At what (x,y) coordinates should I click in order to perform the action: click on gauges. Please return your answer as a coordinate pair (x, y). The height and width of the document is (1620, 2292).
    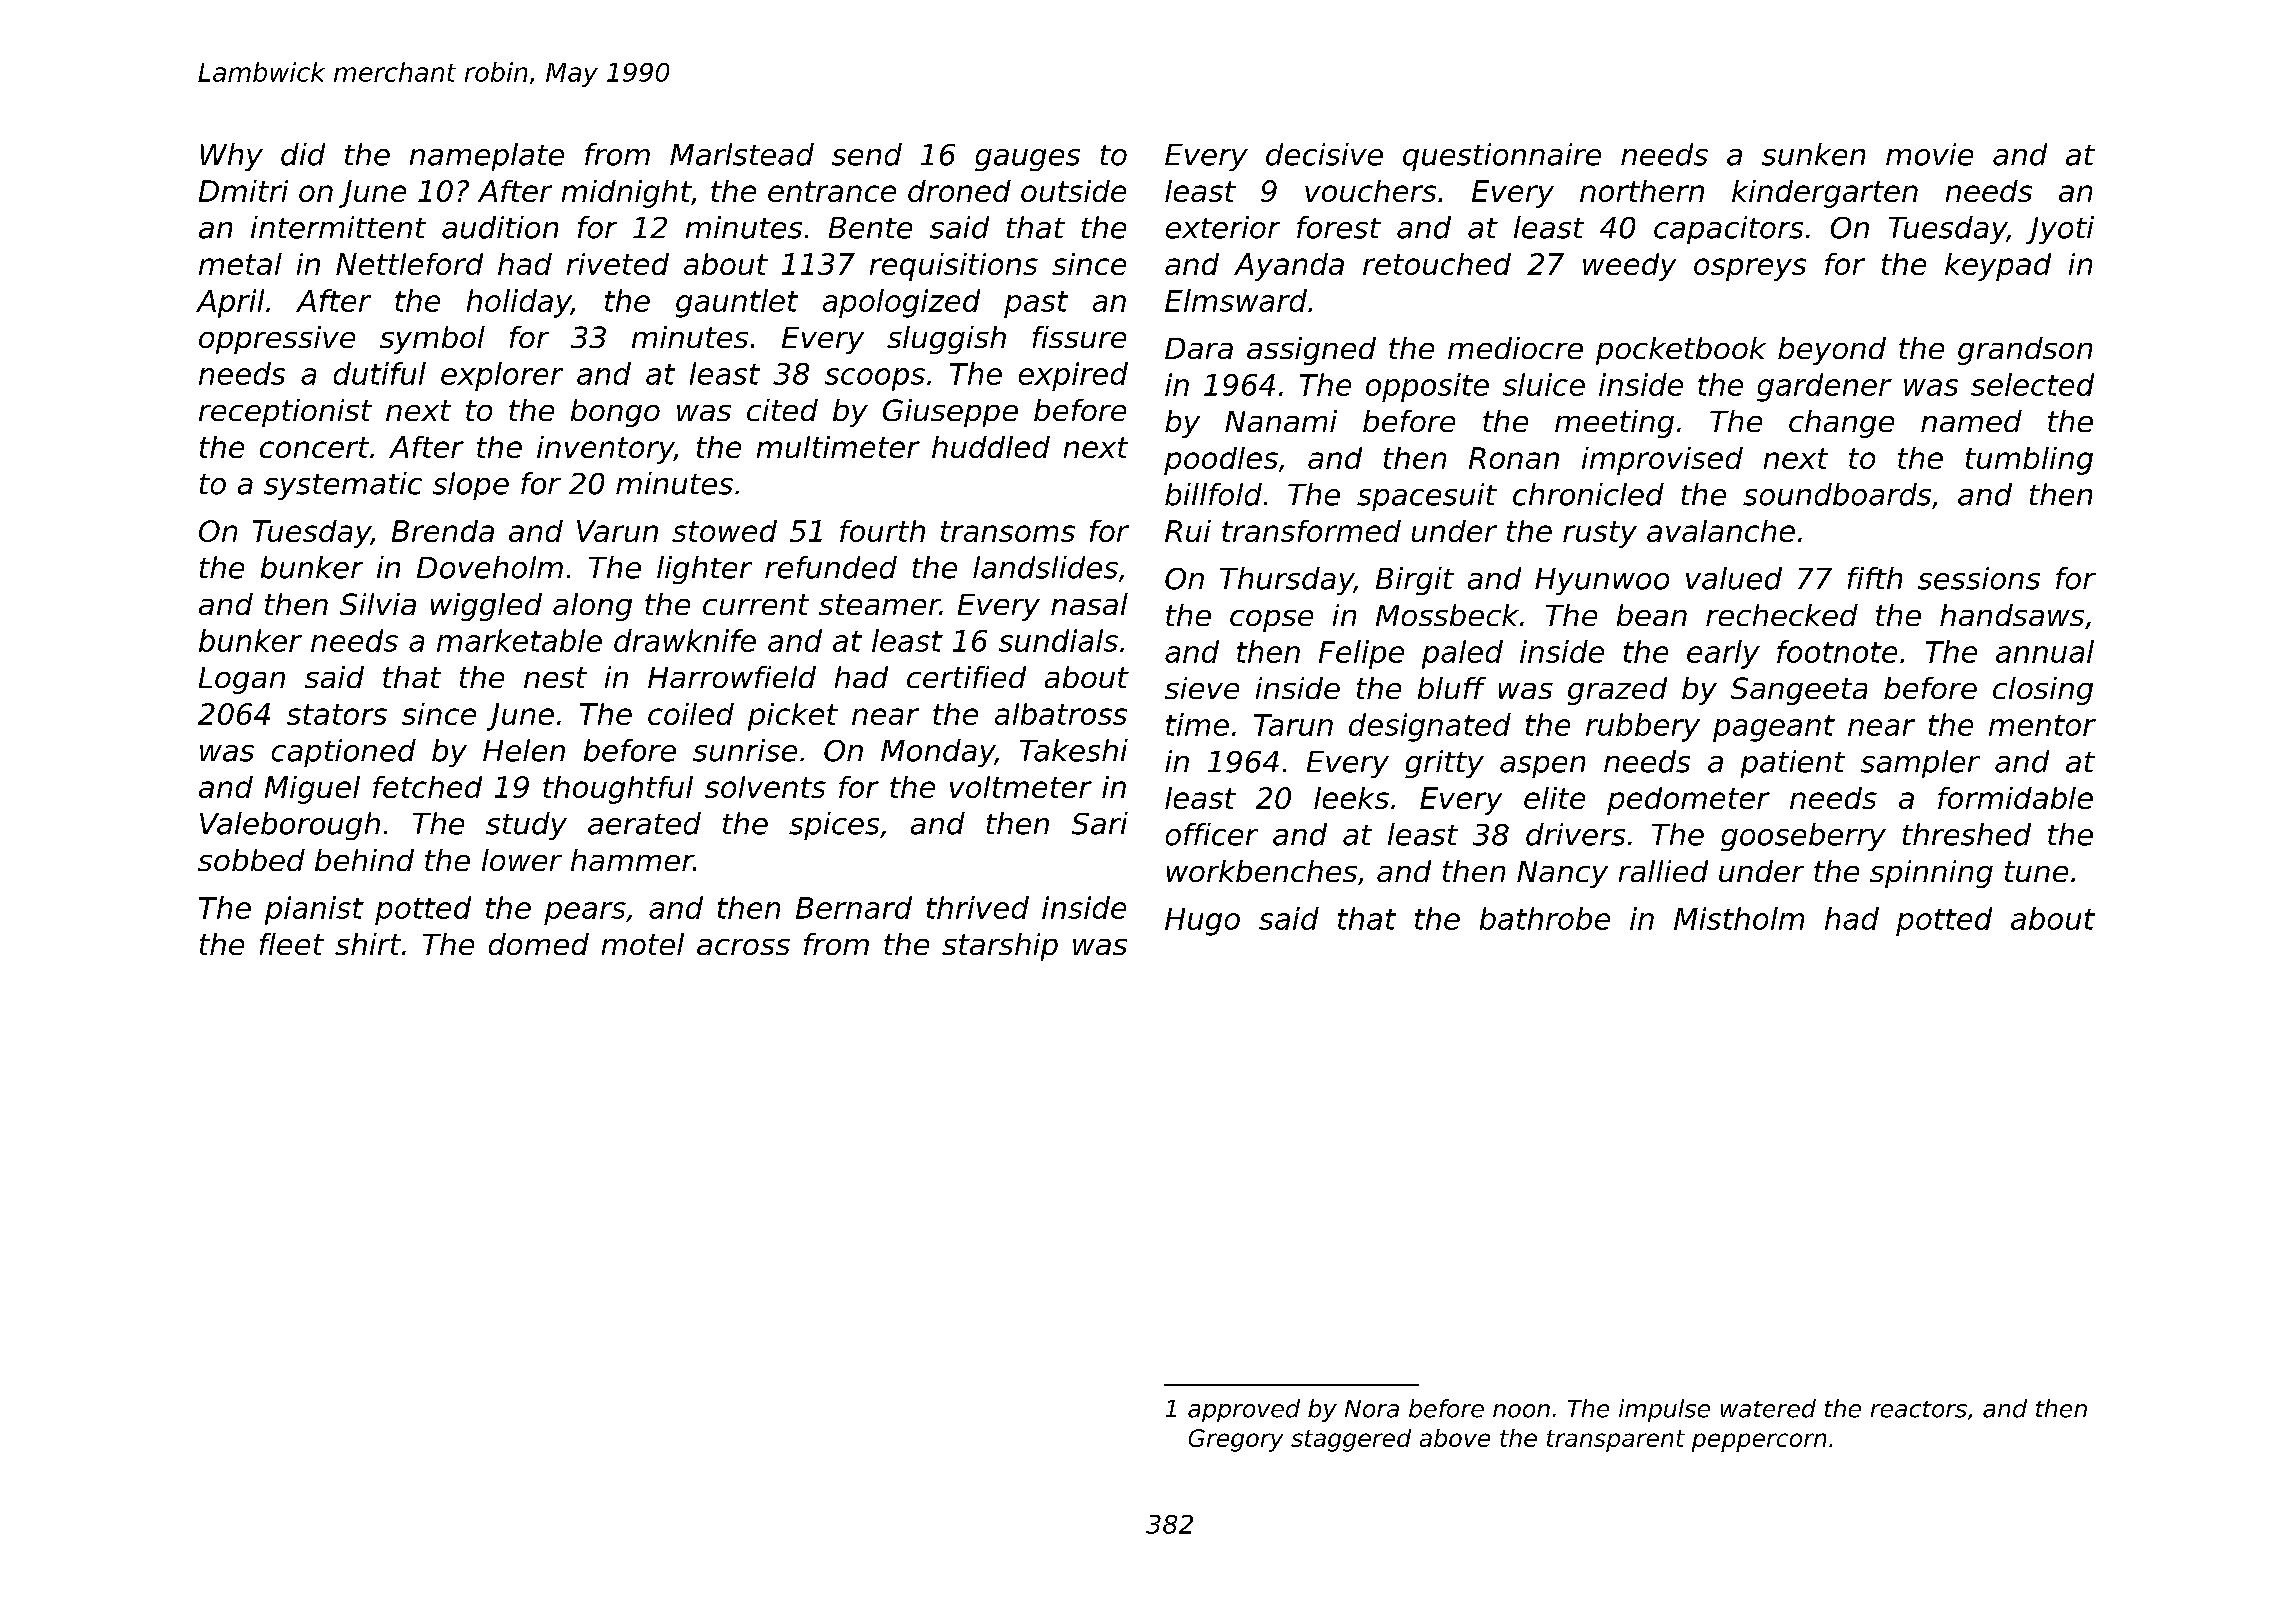
    Looking at the image, I should click on (1027, 160).
